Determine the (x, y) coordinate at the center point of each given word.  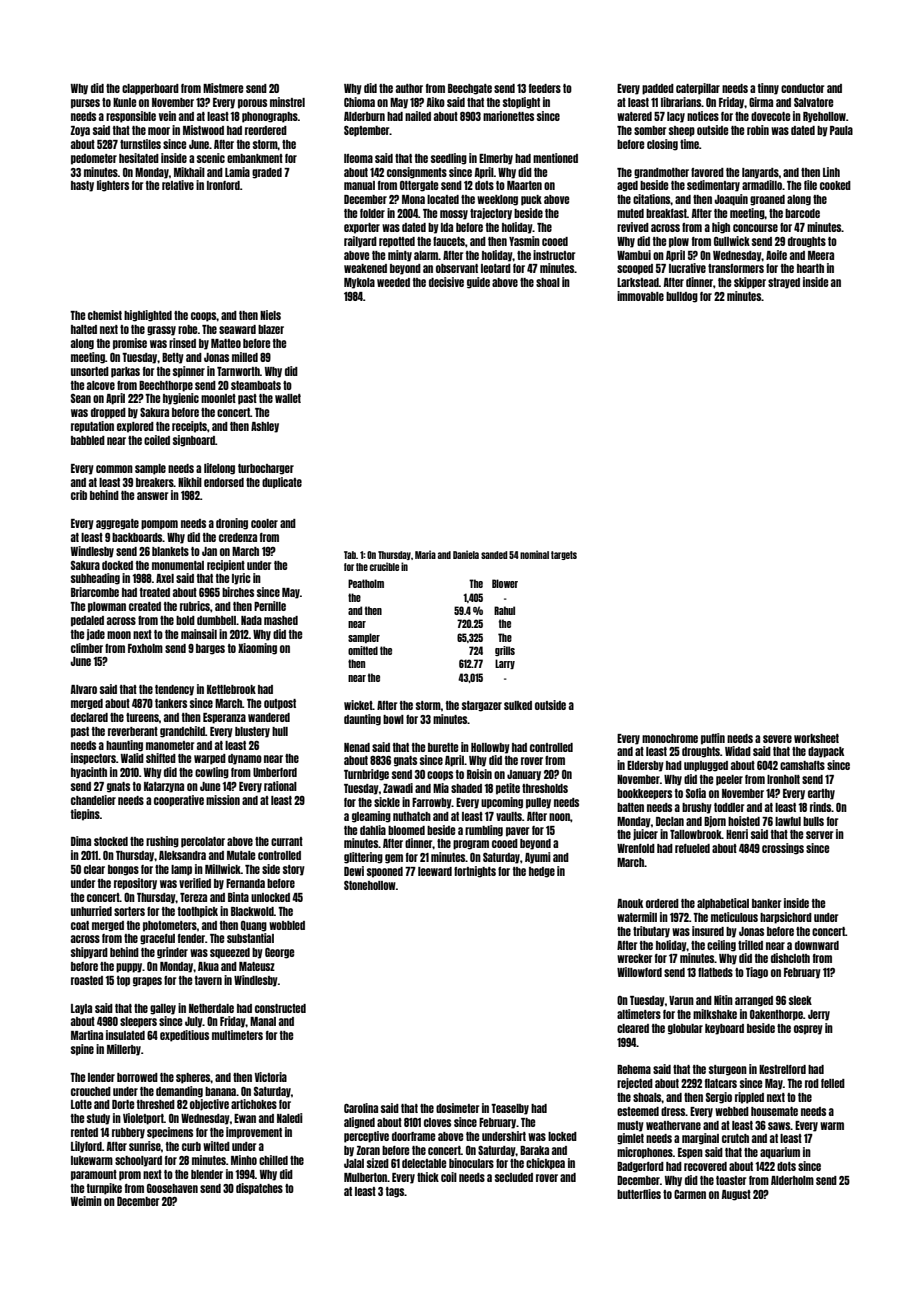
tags (395, 1192)
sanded (494, 555)
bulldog (682, 297)
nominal (534, 554)
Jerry (819, 1015)
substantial (250, 938)
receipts (189, 427)
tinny (768, 89)
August (736, 1195)
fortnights (475, 872)
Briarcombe (95, 592)
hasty (82, 186)
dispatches (259, 1189)
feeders (545, 88)
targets (564, 555)
